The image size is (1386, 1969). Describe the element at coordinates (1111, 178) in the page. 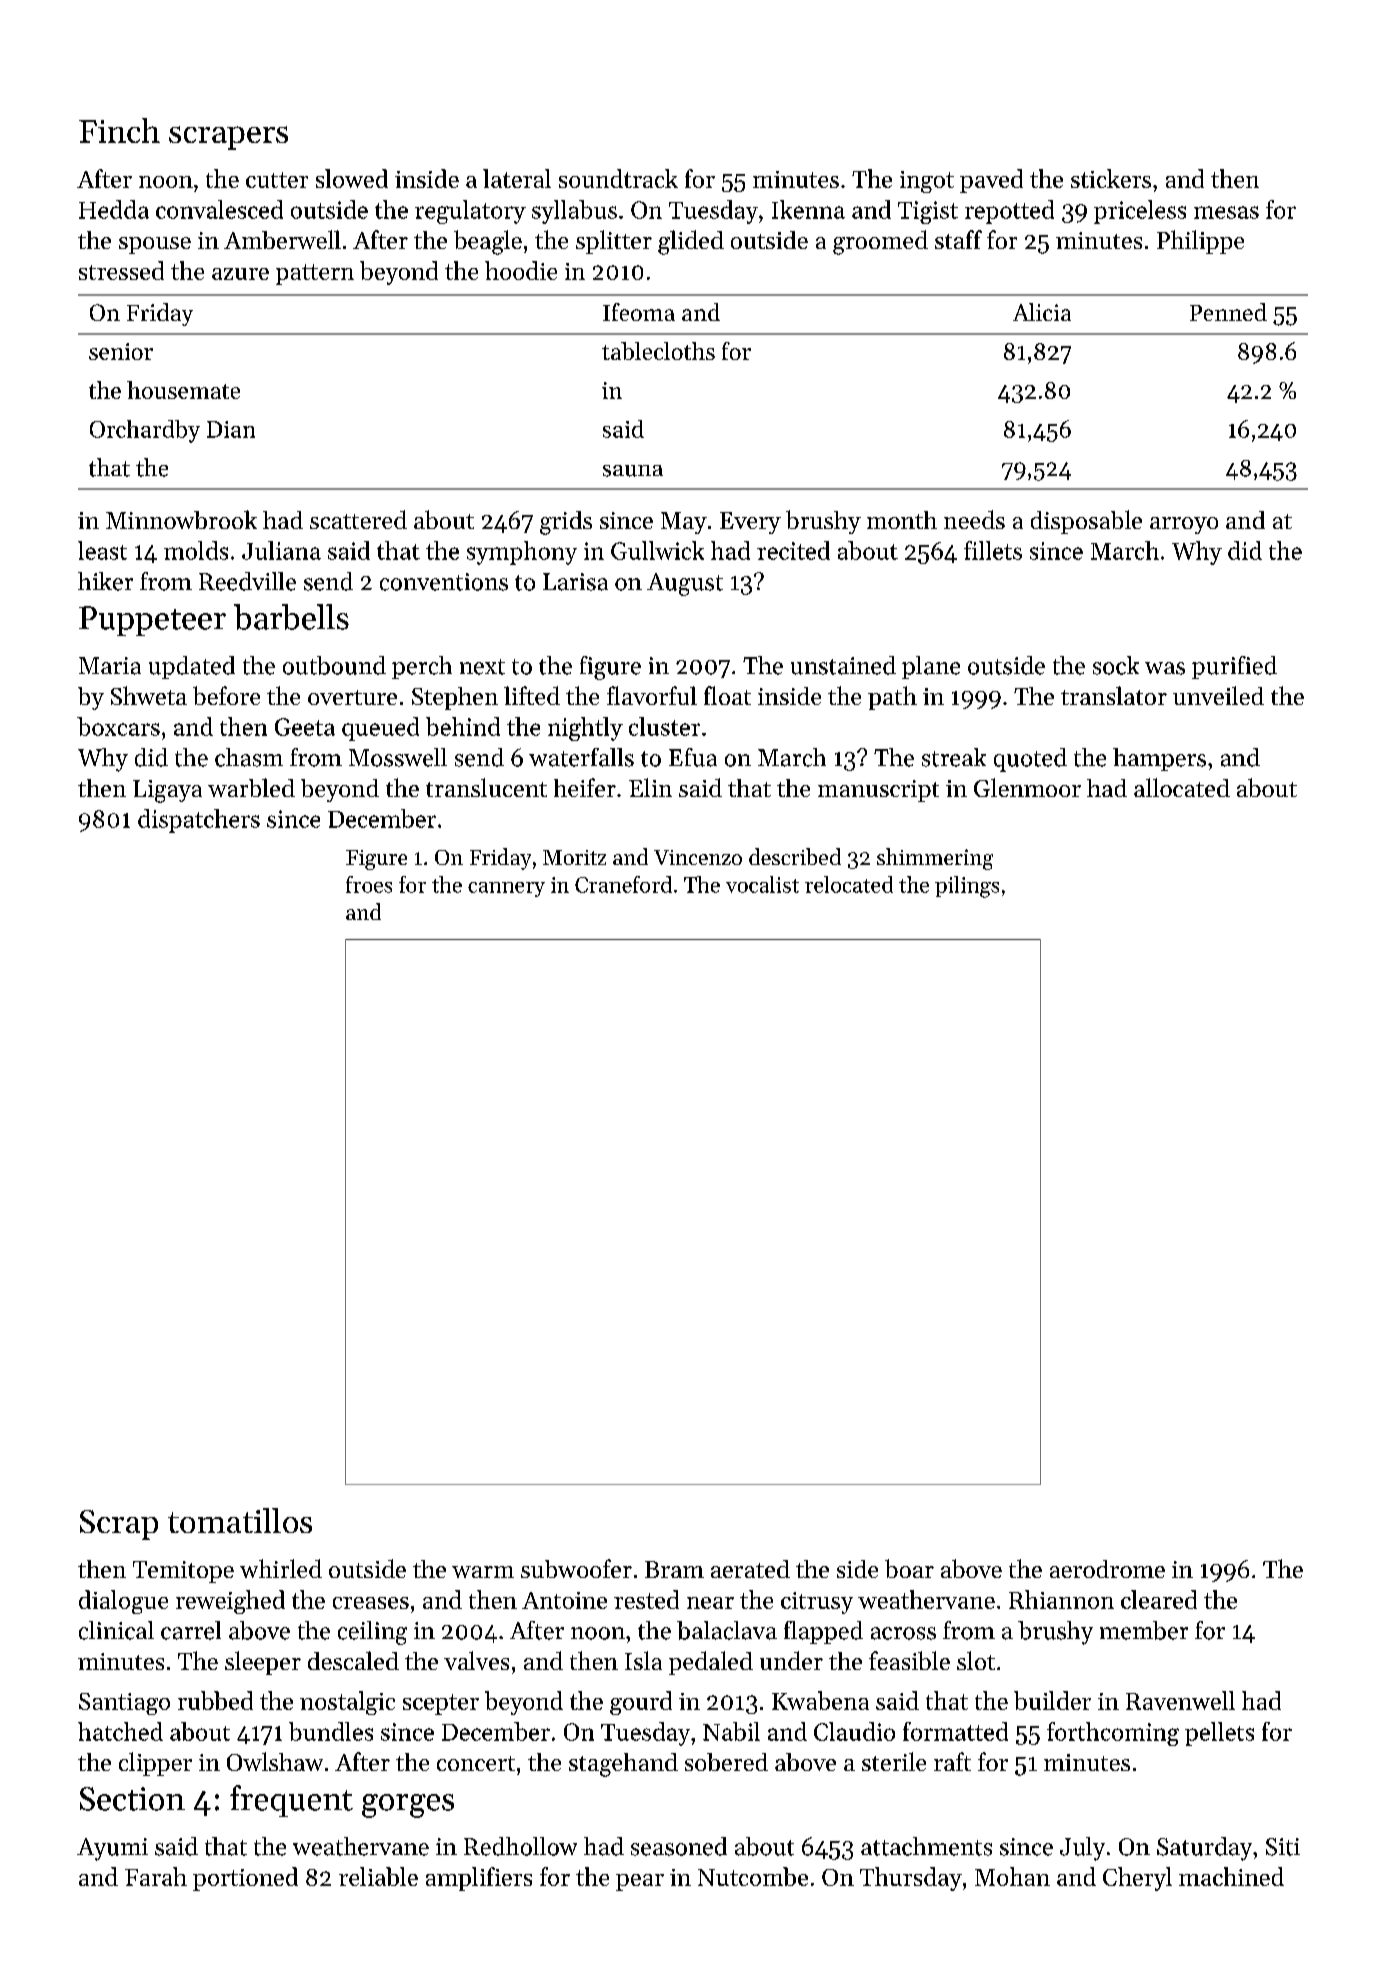

I see `stickers` at that location.
